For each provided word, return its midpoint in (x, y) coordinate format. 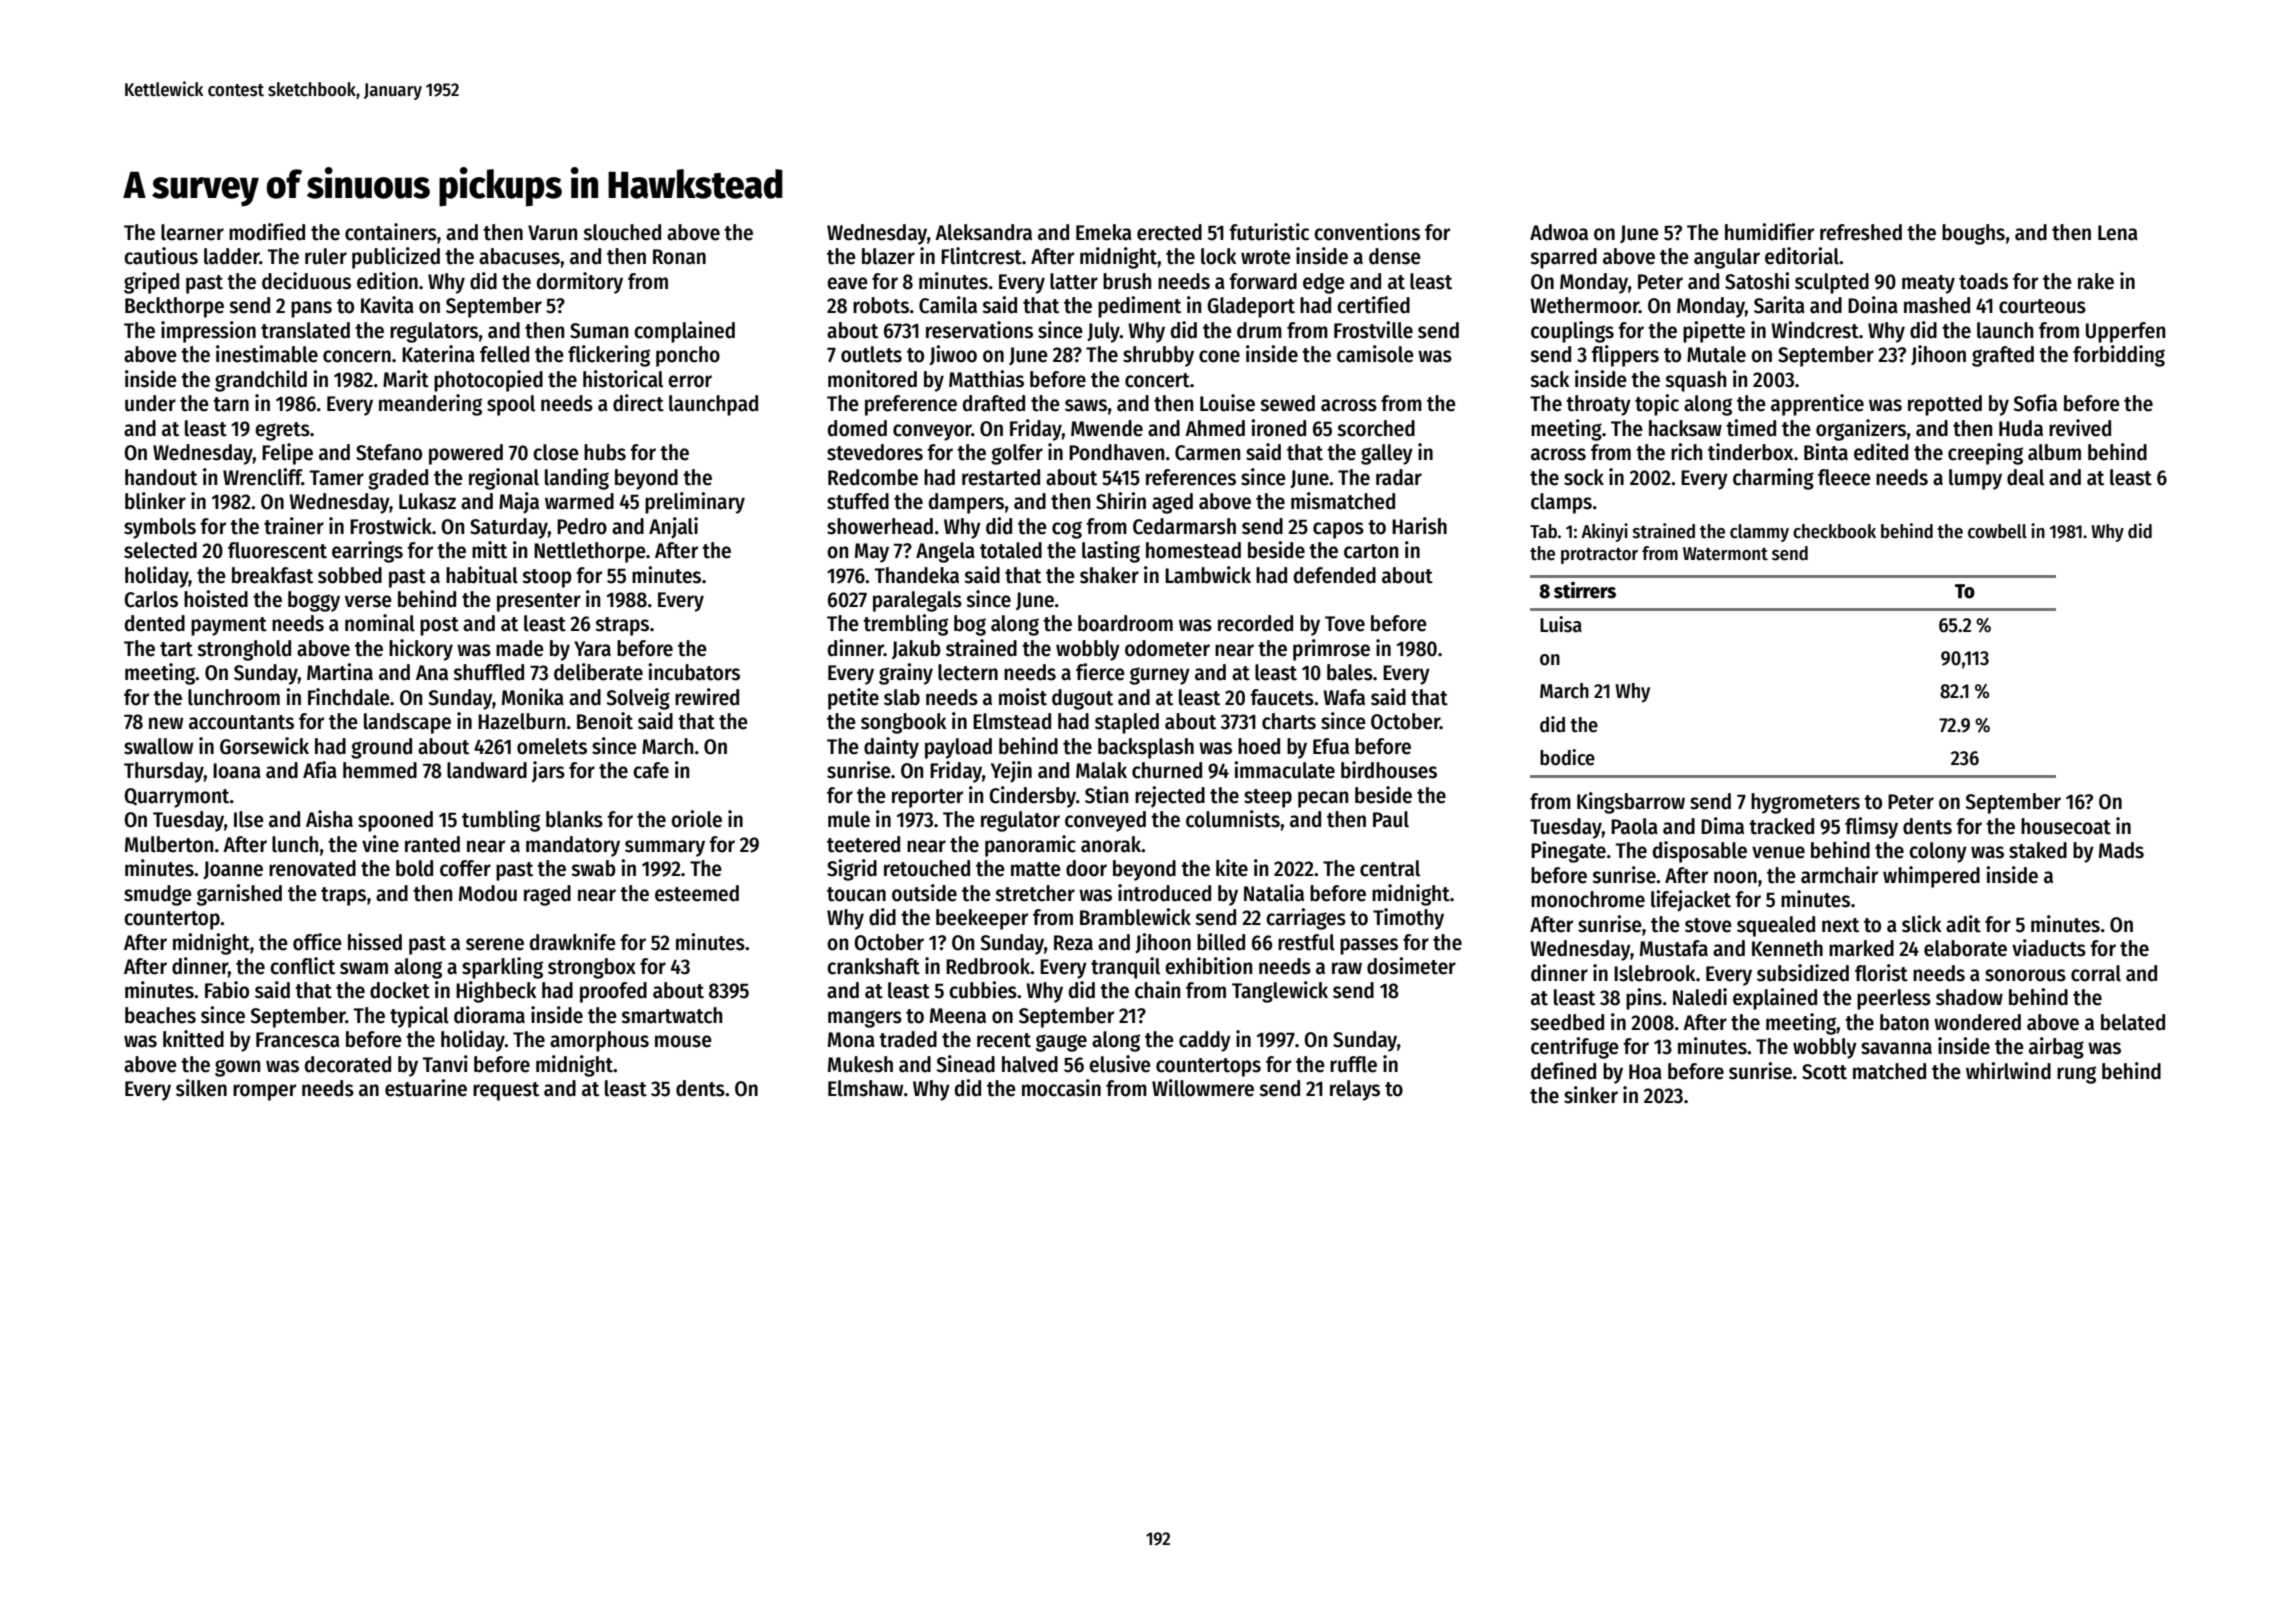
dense (1395, 256)
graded (398, 479)
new (166, 723)
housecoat (2066, 826)
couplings (1572, 332)
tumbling (501, 821)
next (1840, 925)
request (506, 1091)
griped (151, 283)
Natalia (1274, 893)
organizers (1861, 430)
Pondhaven (1116, 452)
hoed (1259, 746)
